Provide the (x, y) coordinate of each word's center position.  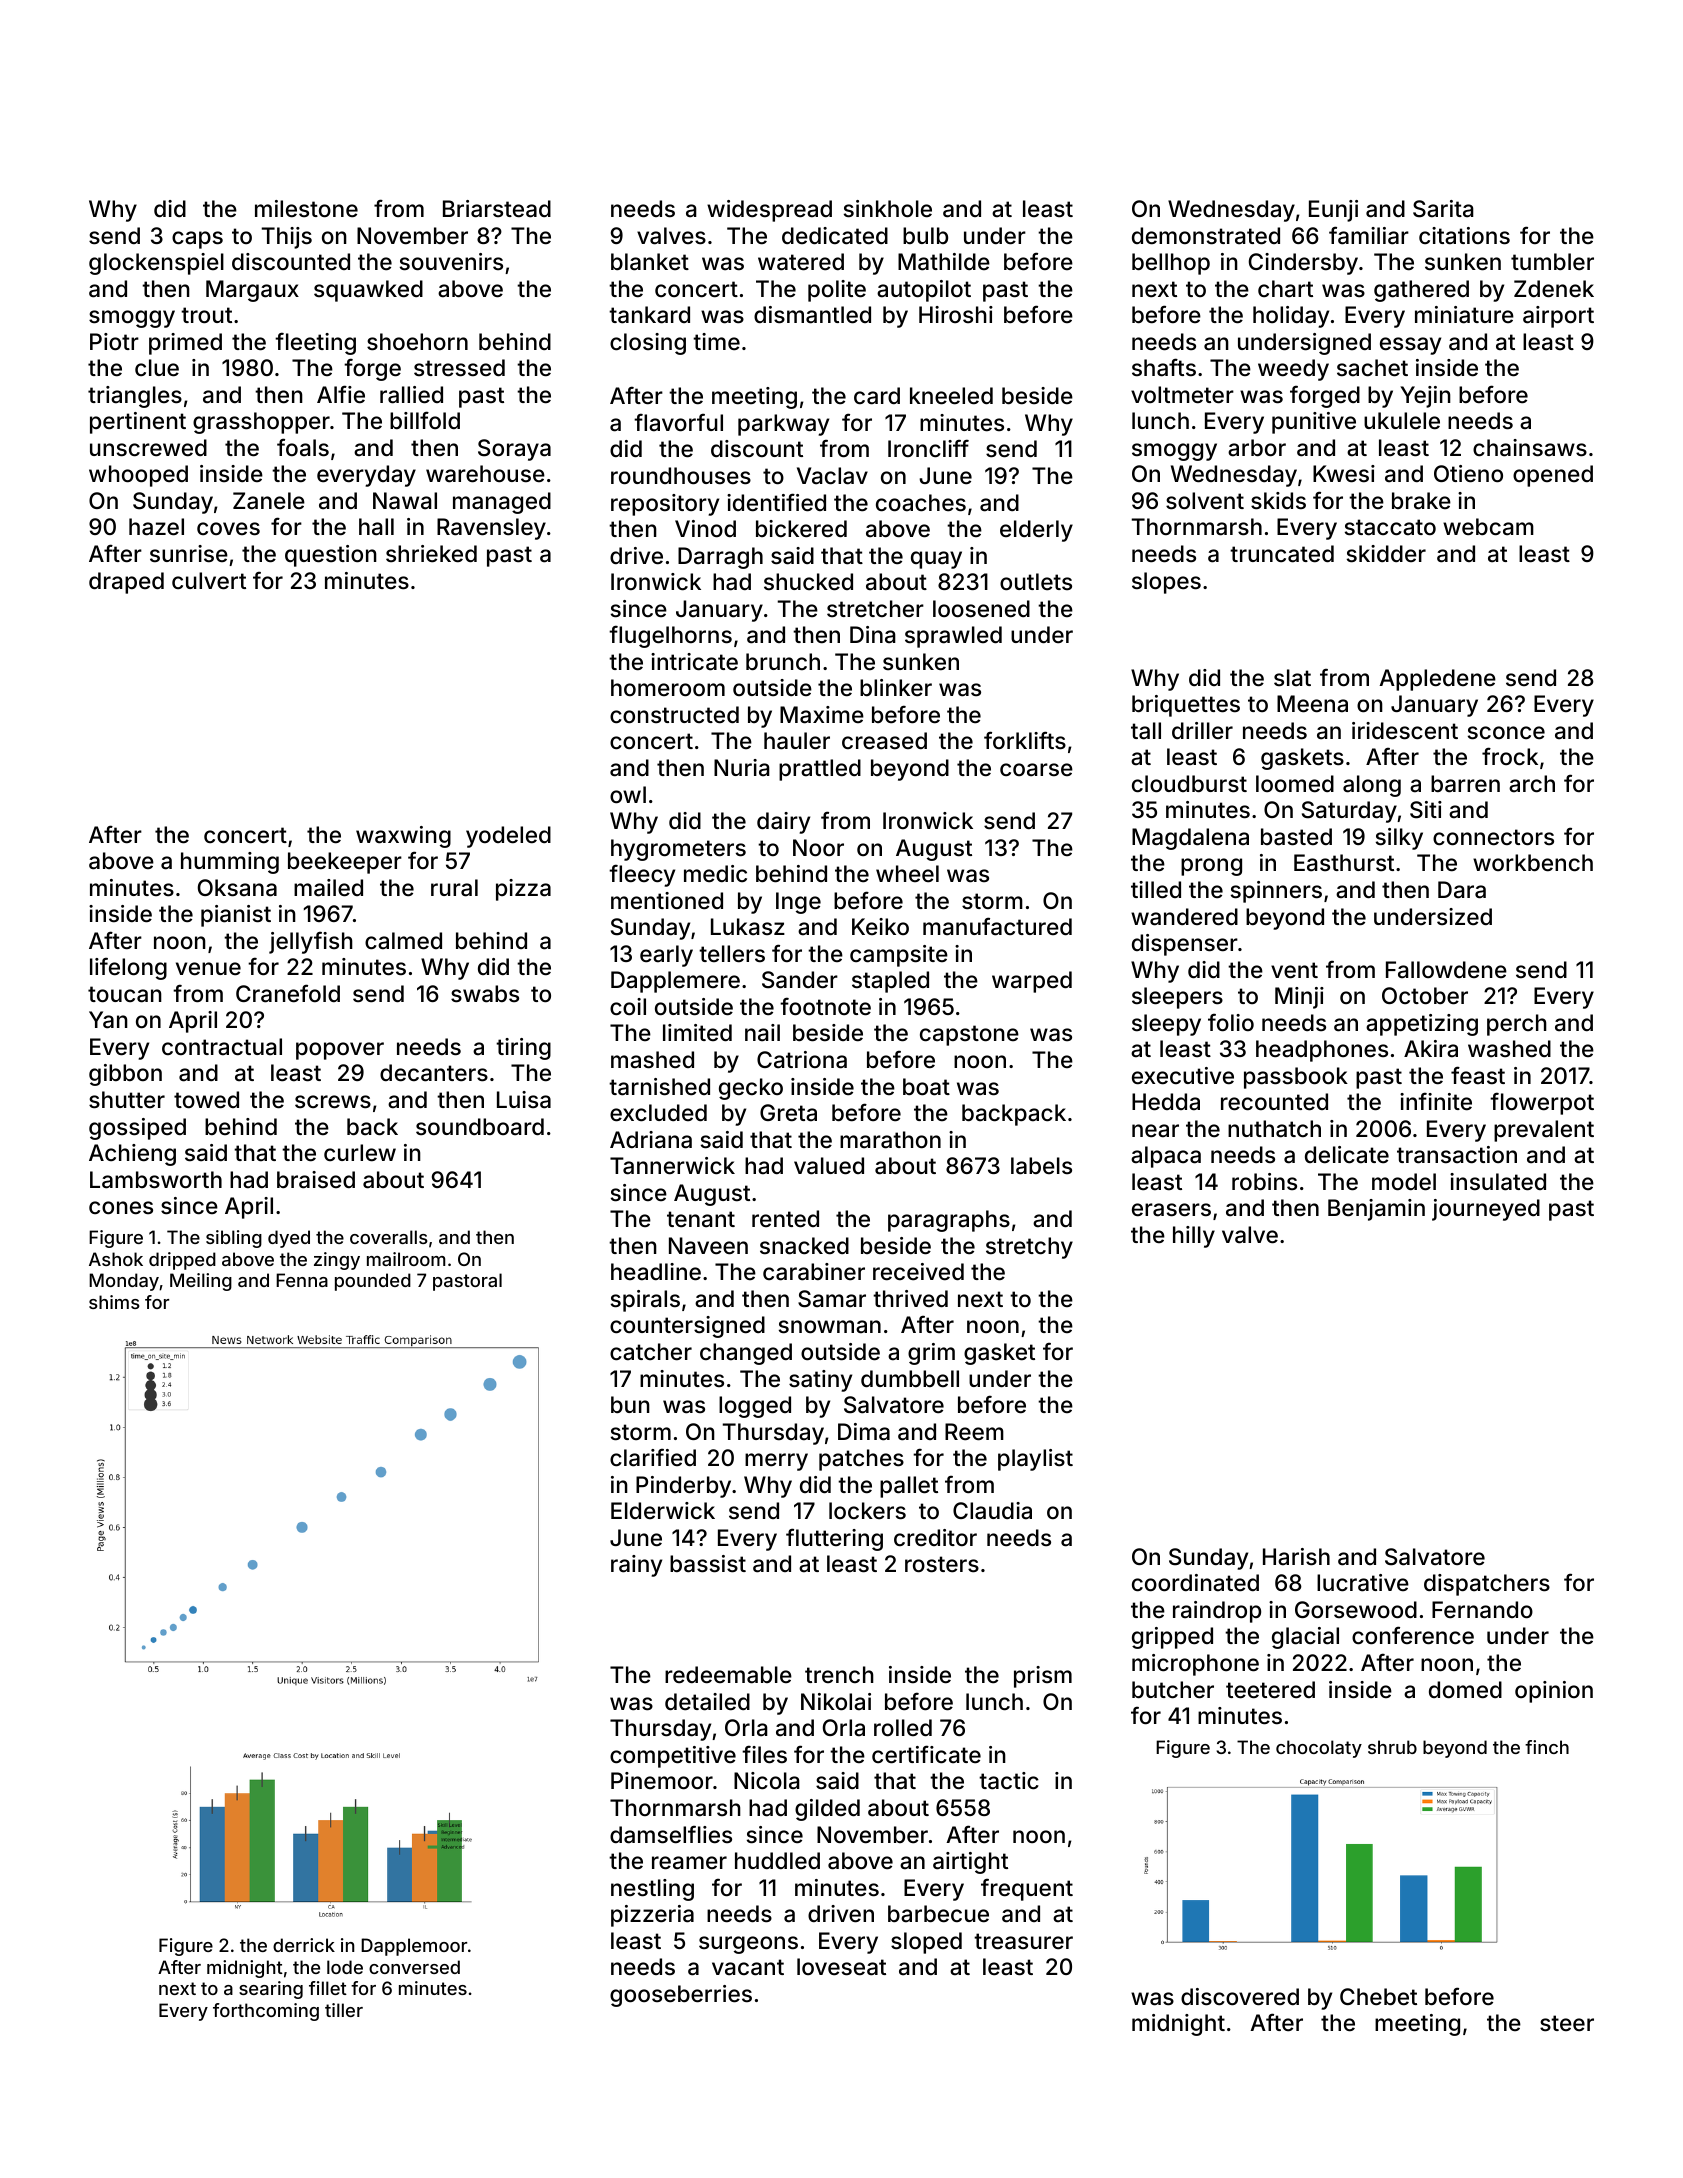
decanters (434, 1073)
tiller (344, 2010)
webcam (1488, 527)
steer (1567, 2023)
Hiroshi (956, 315)
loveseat (841, 1967)
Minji (1299, 998)
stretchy (1029, 1248)
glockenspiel (156, 264)
